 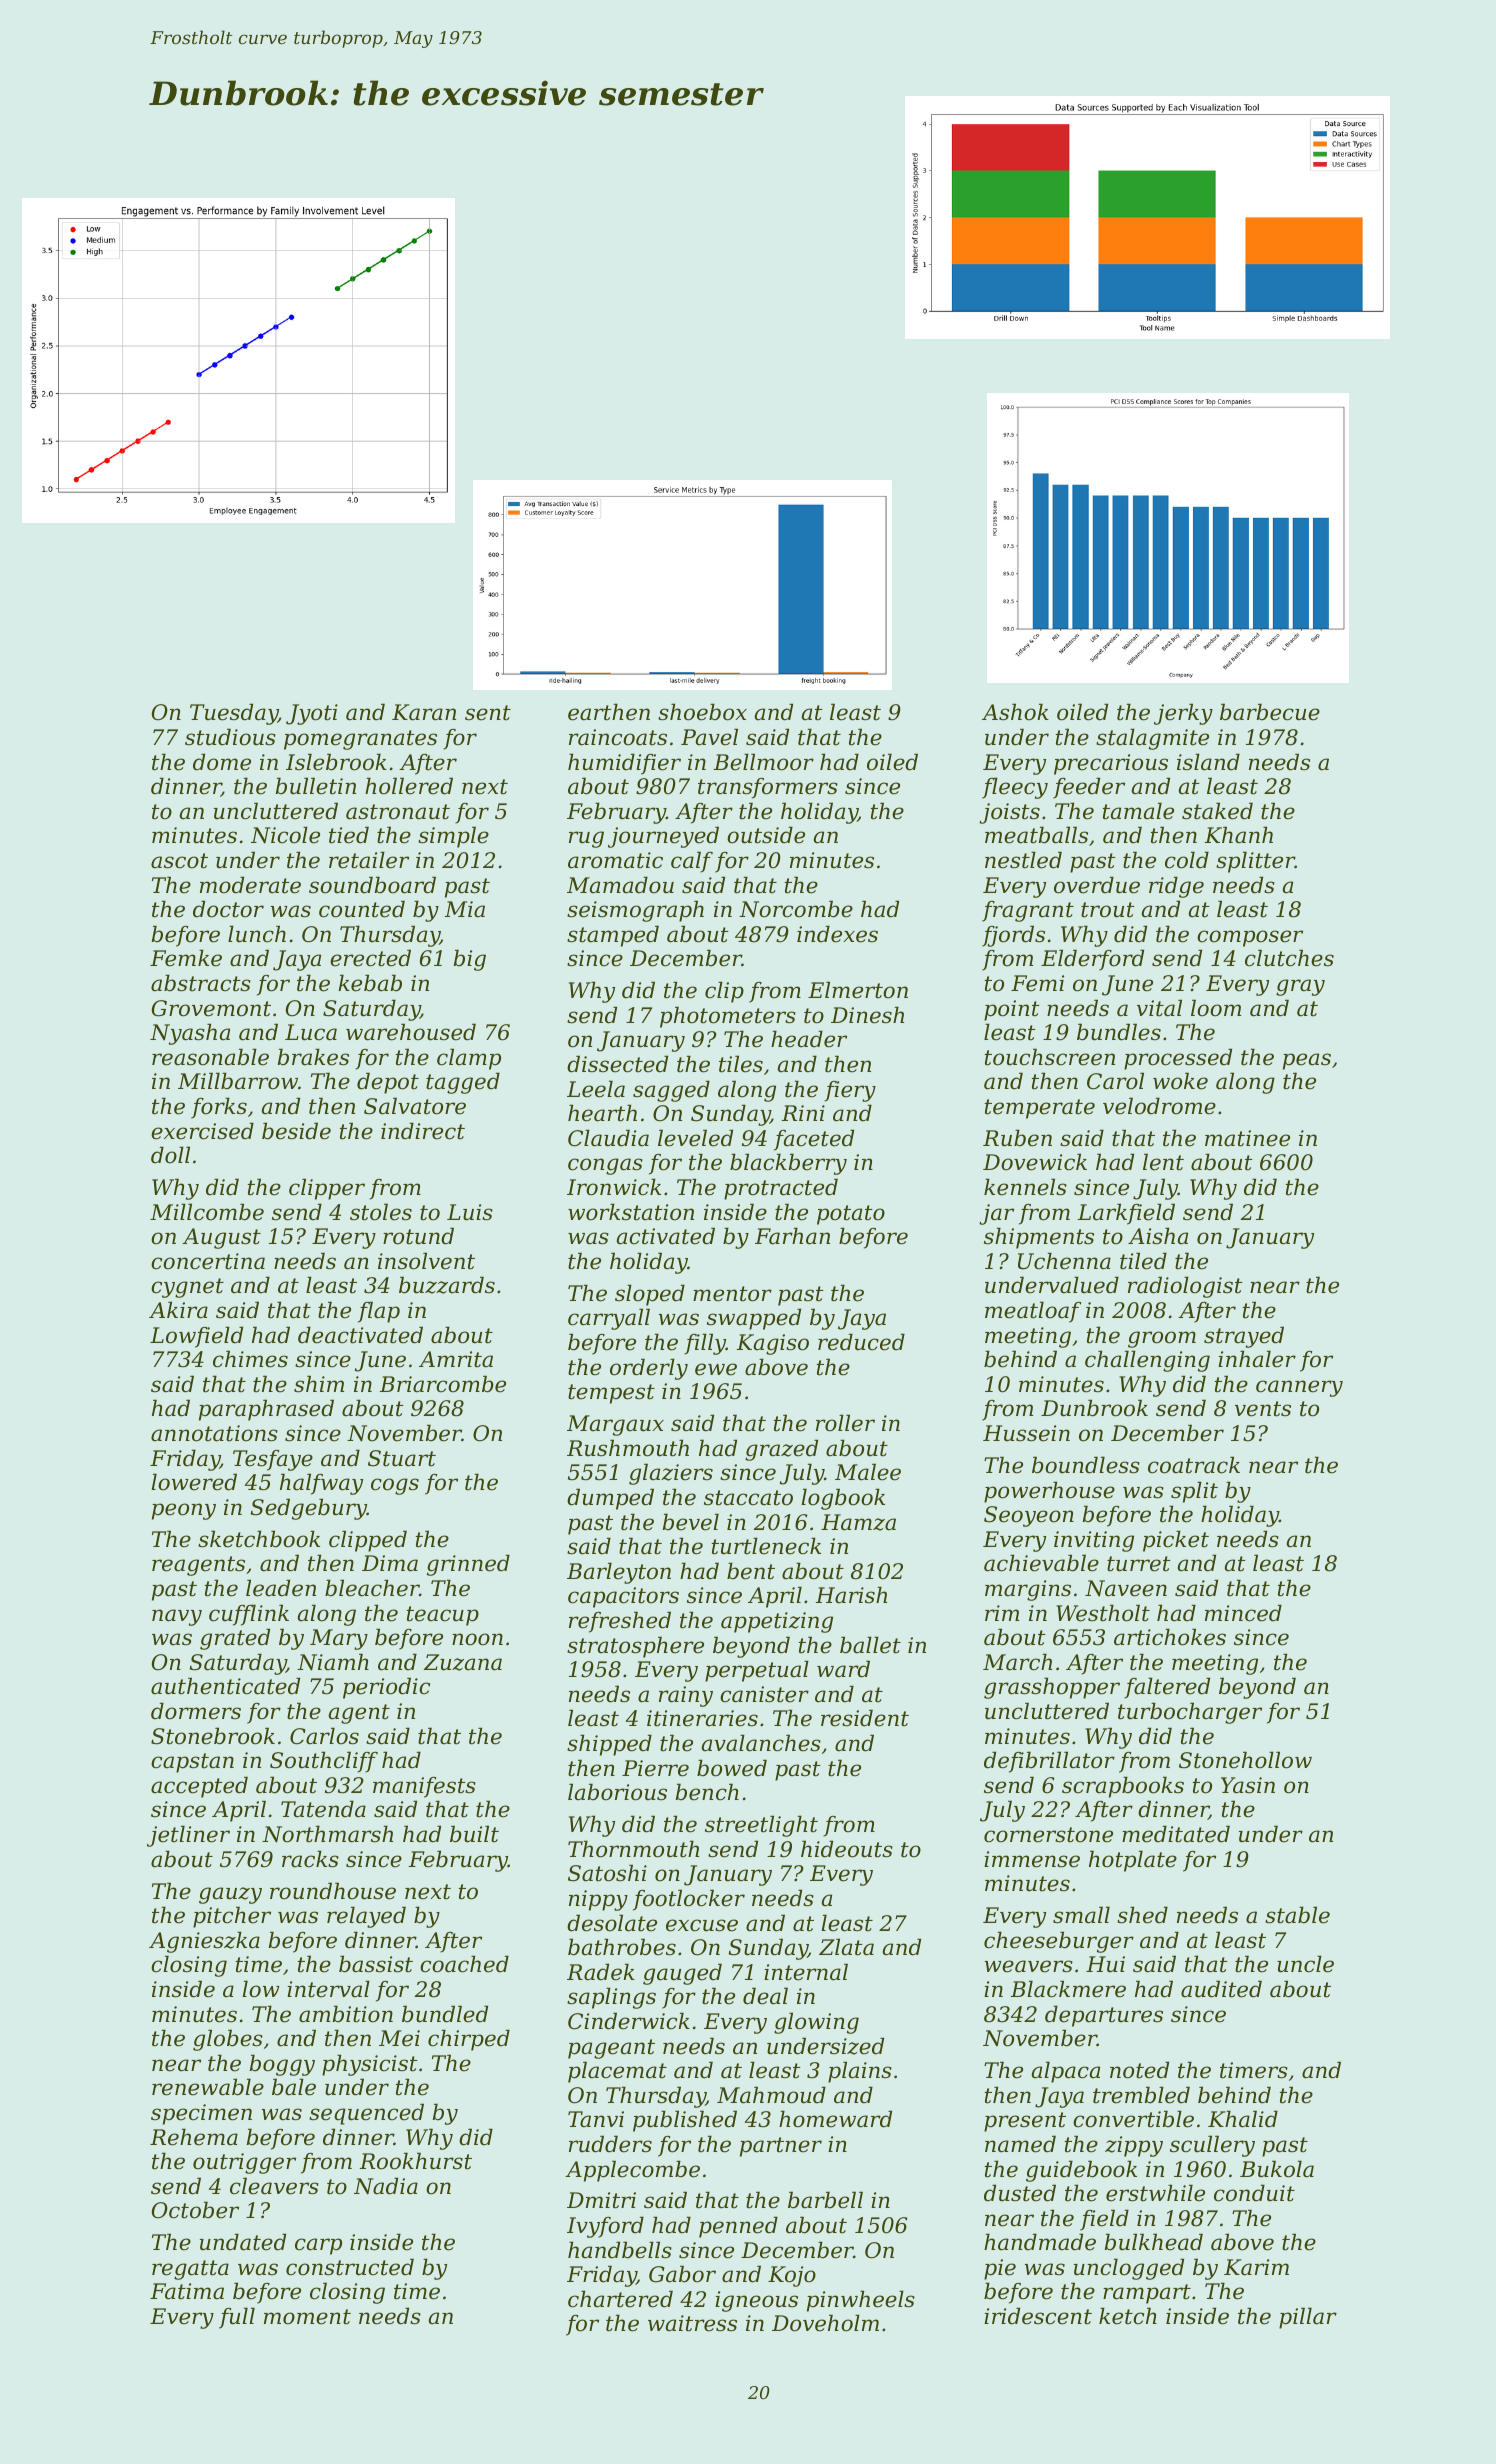 I want to click on audited, so click(x=1221, y=1989).
